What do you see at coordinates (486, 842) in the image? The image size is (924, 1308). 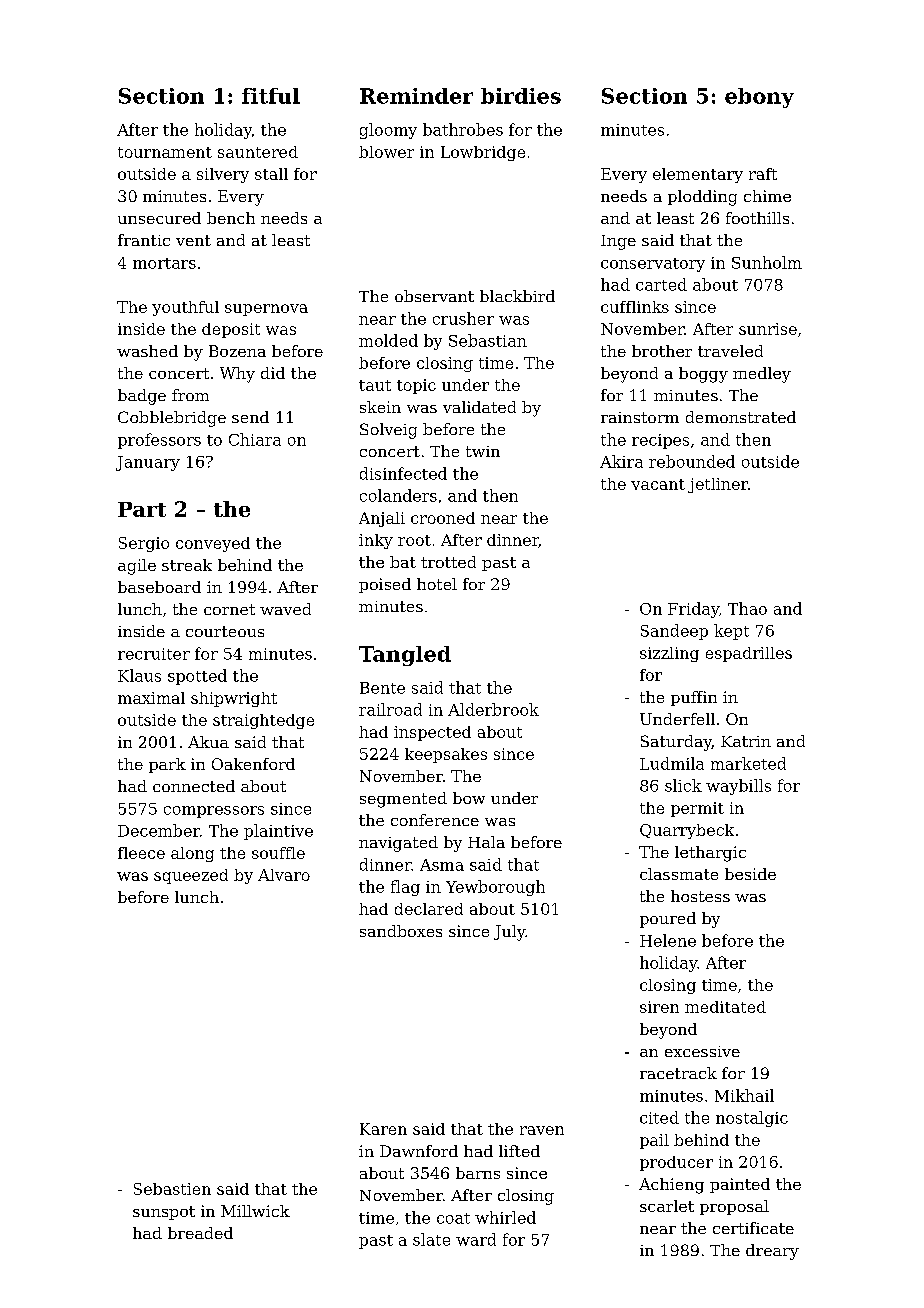 I see `Hala` at bounding box center [486, 842].
